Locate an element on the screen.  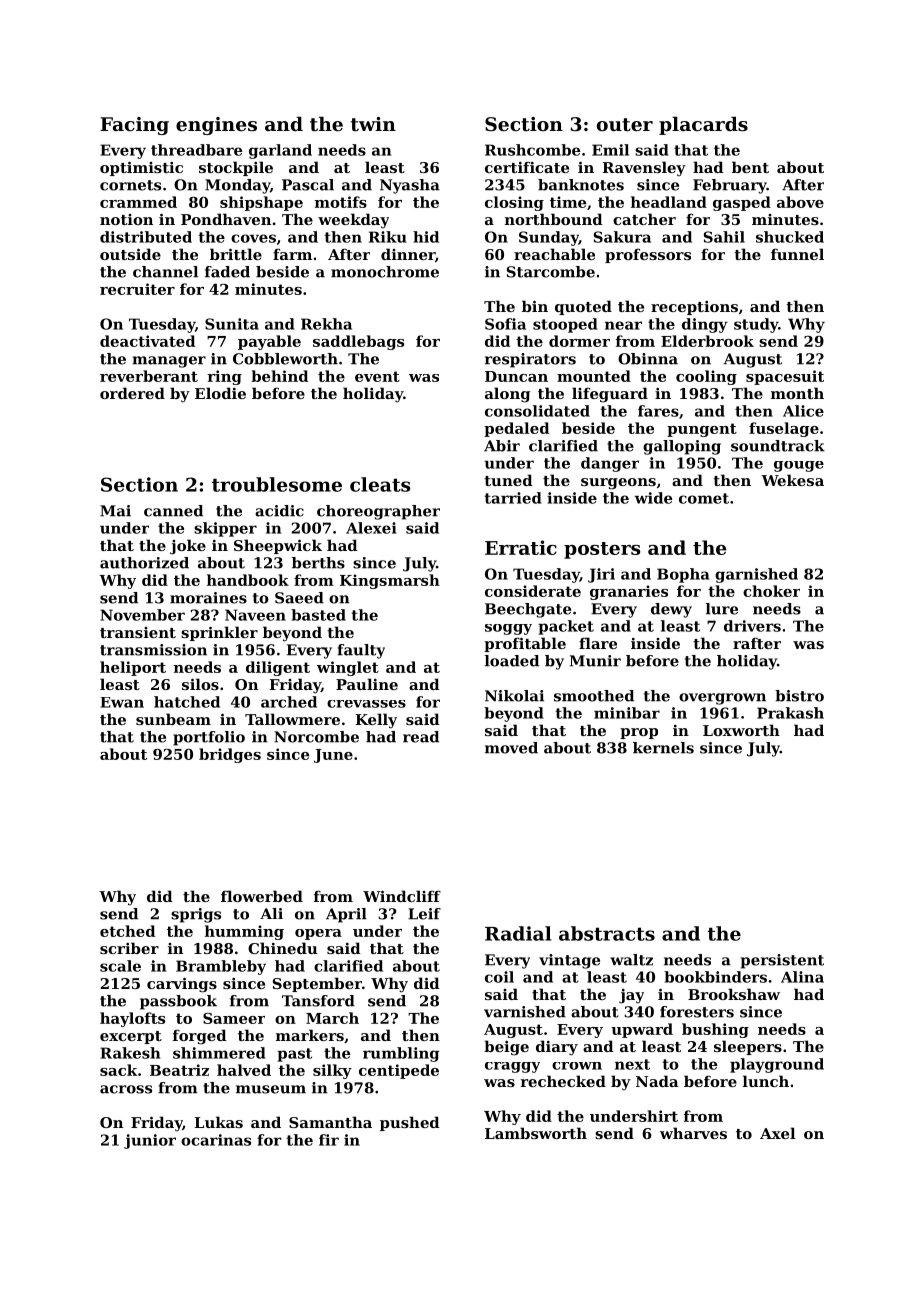
Rushcombe is located at coordinates (532, 150).
